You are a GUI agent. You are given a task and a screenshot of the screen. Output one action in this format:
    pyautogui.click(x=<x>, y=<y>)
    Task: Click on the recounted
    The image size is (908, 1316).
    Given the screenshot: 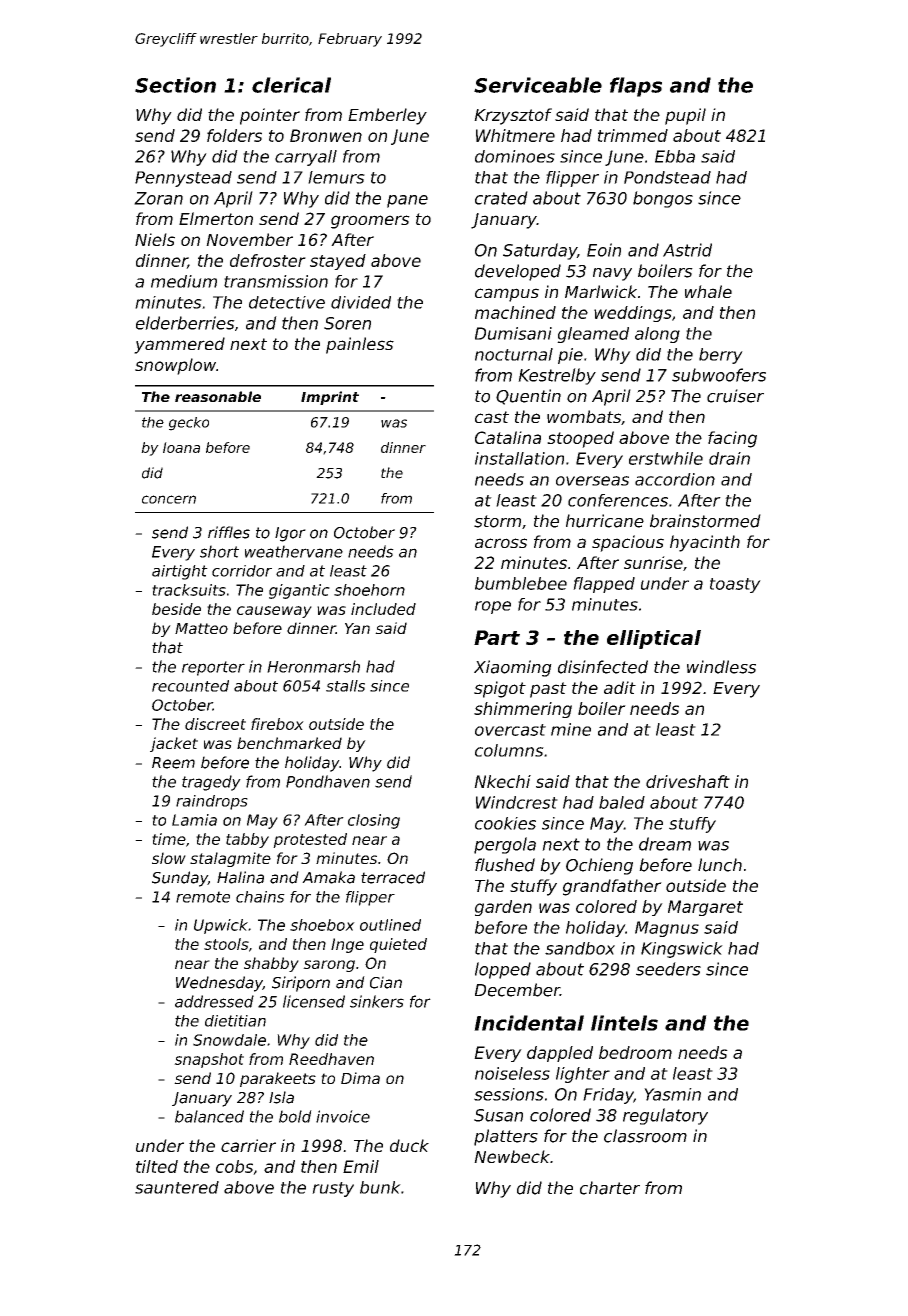 What is the action you would take?
    pyautogui.click(x=190, y=686)
